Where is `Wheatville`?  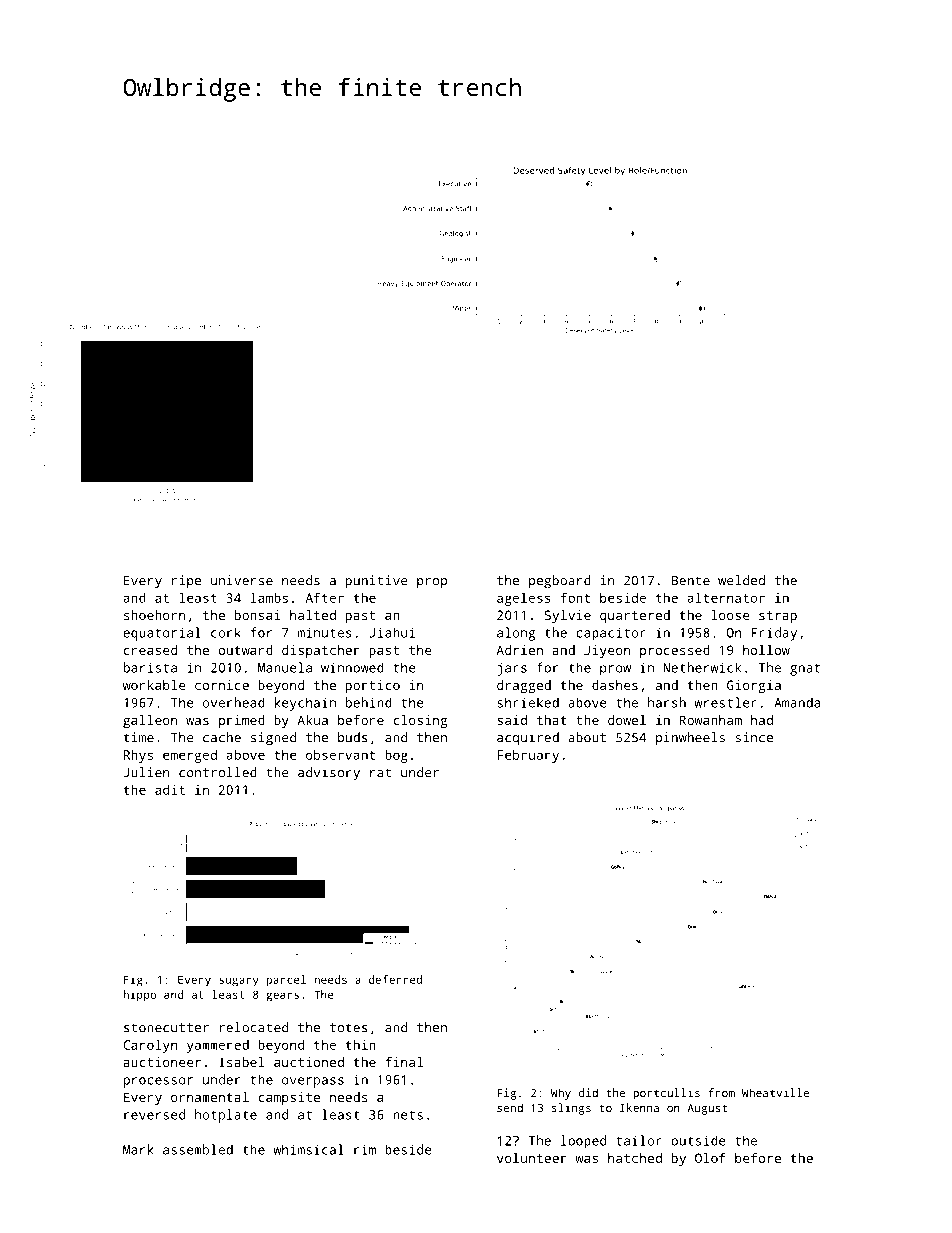
Wheatville is located at coordinates (776, 1092).
